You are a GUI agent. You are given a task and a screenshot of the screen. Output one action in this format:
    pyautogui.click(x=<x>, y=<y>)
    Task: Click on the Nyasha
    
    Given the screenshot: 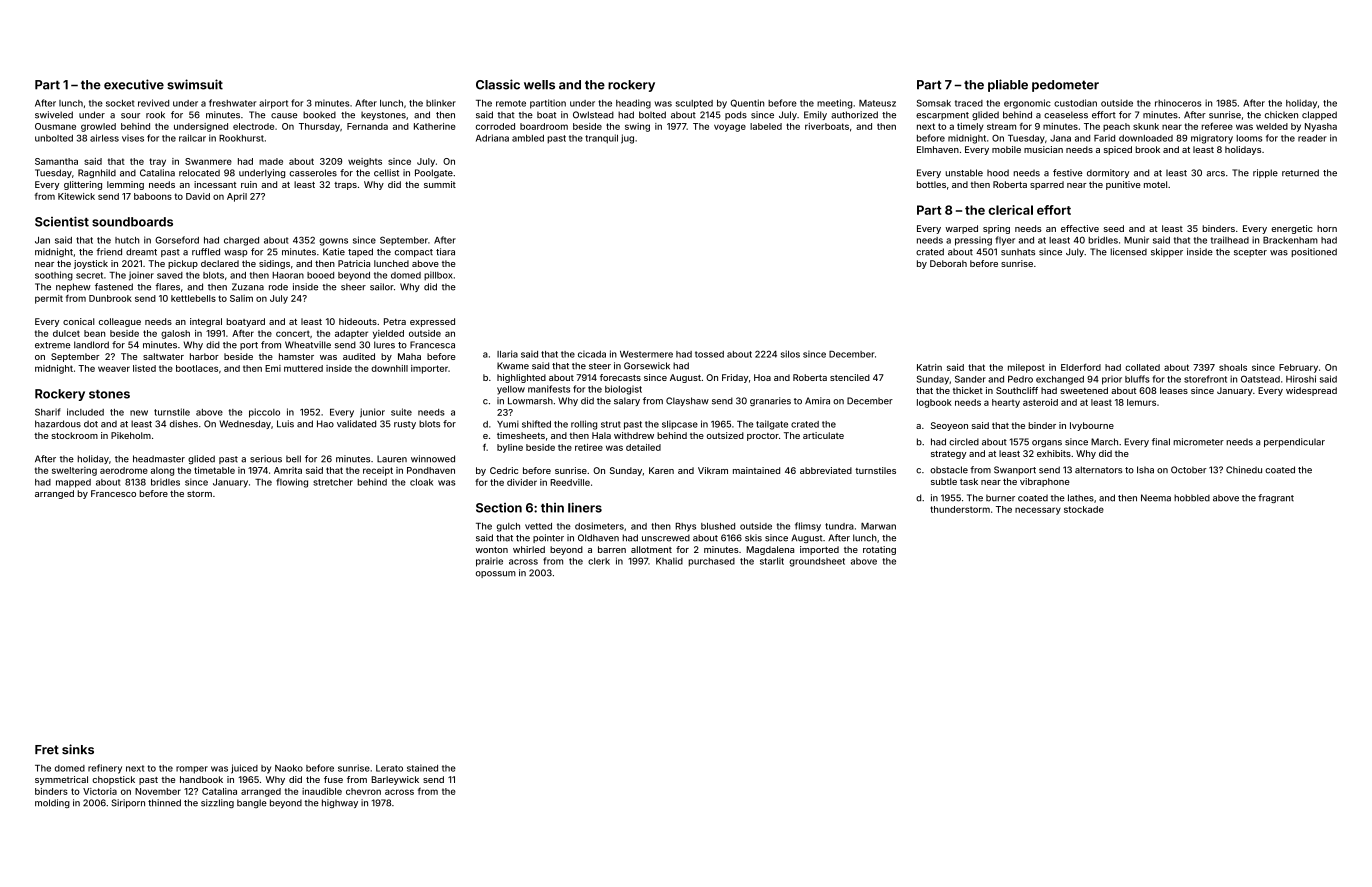 What is the action you would take?
    pyautogui.click(x=1321, y=127)
